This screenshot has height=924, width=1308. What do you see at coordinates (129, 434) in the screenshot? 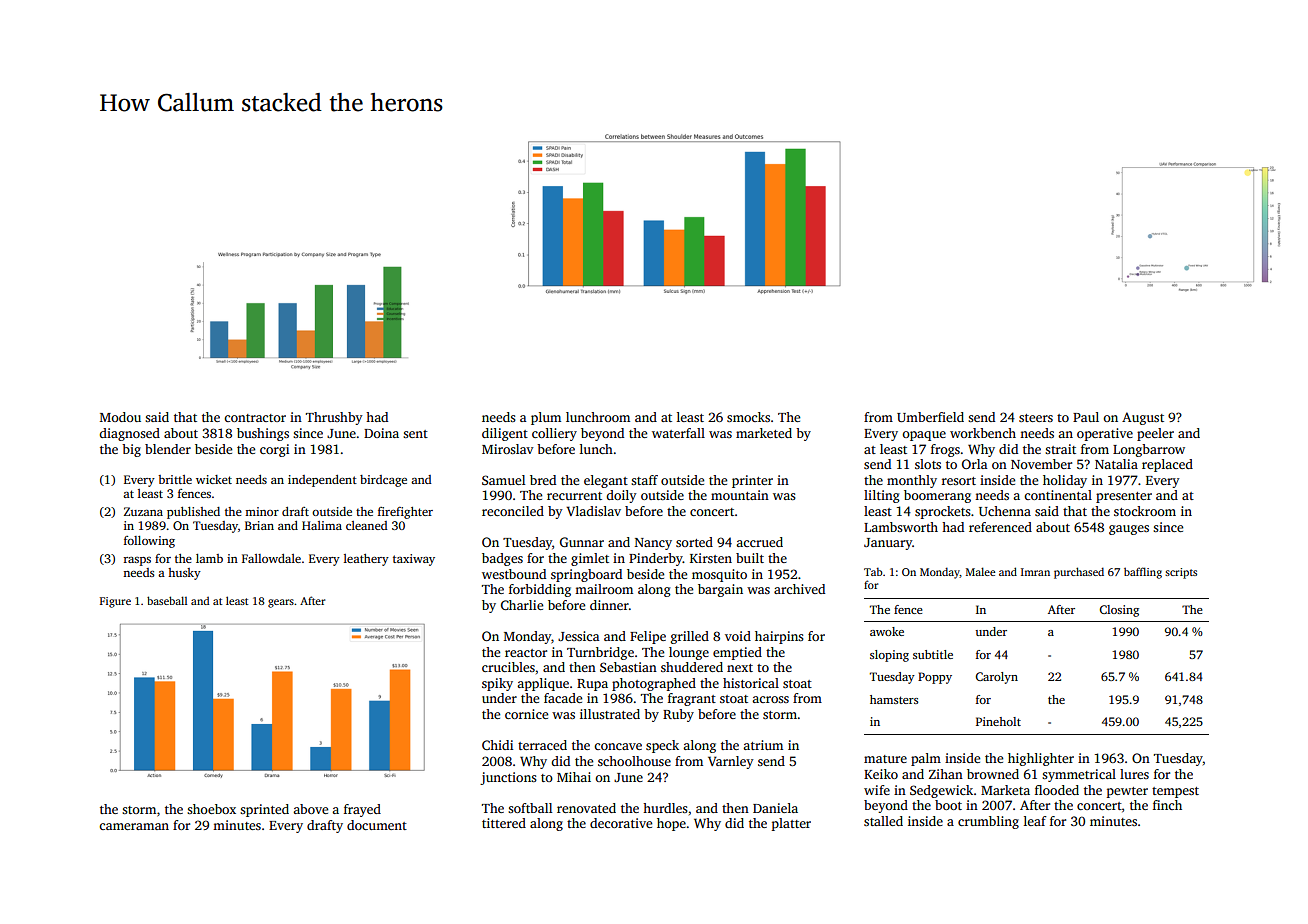
I see `diagnosed` at bounding box center [129, 434].
